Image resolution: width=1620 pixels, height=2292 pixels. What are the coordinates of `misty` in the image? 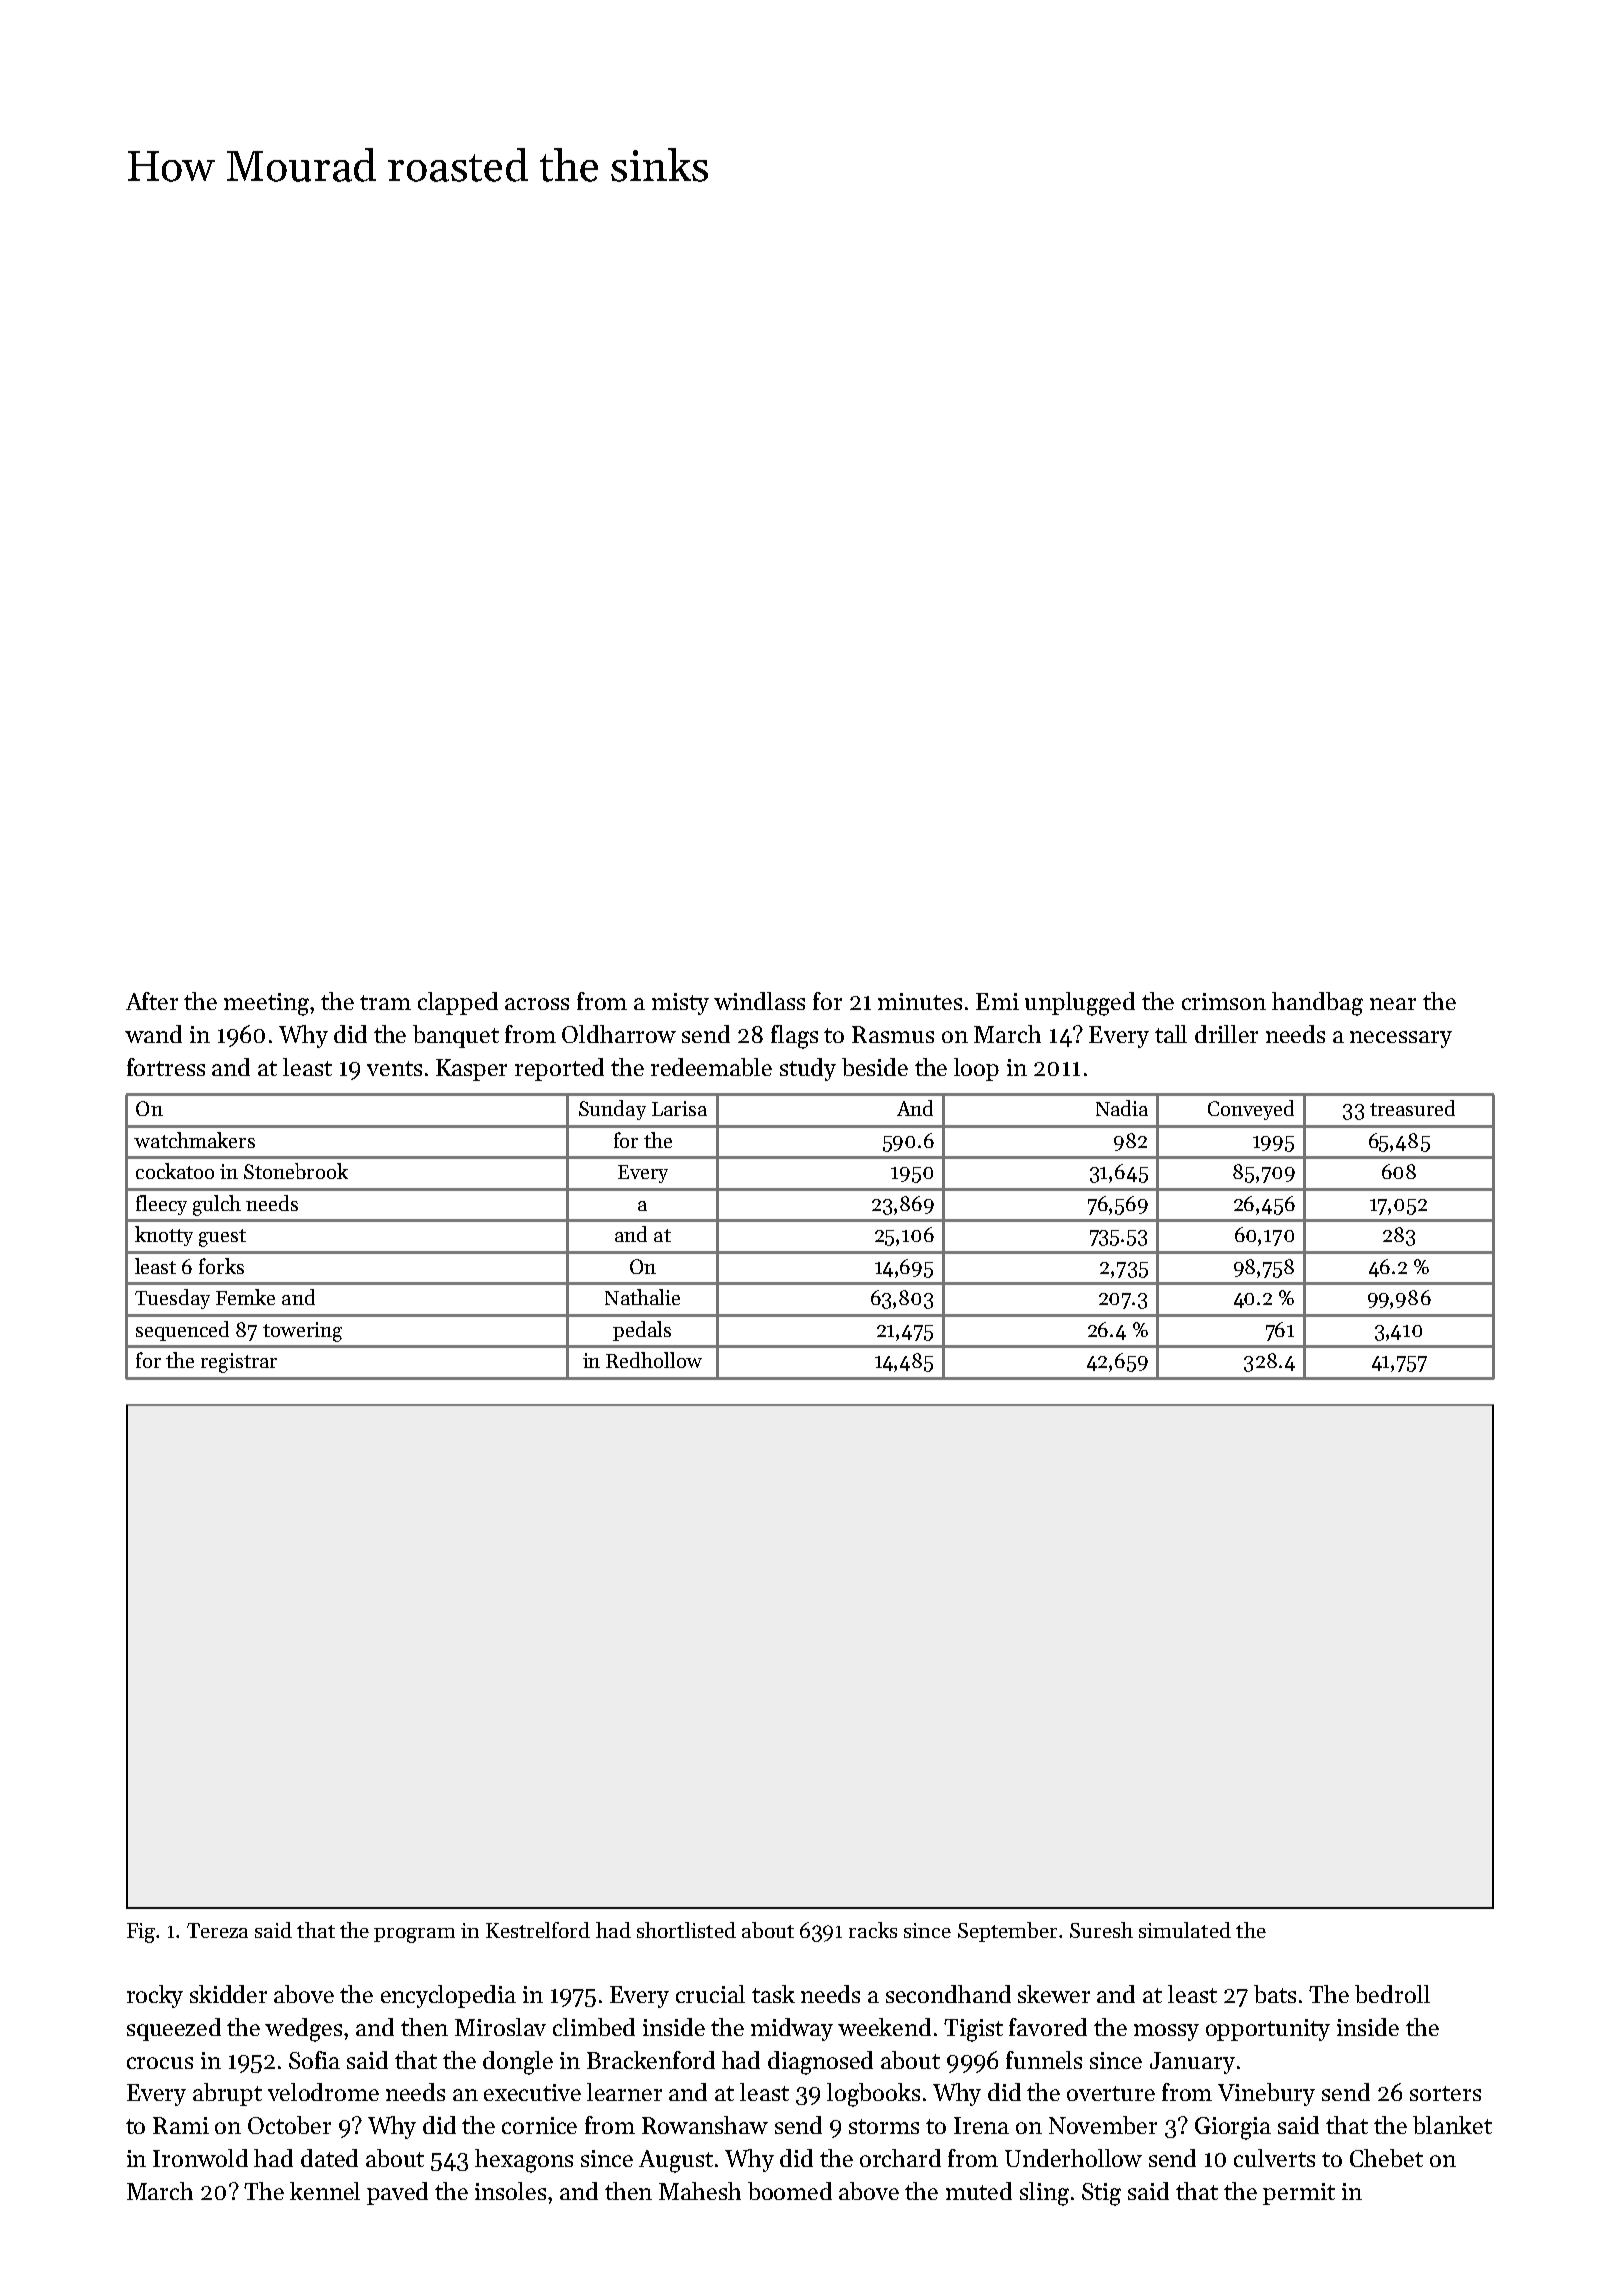 It's located at (680, 1004).
